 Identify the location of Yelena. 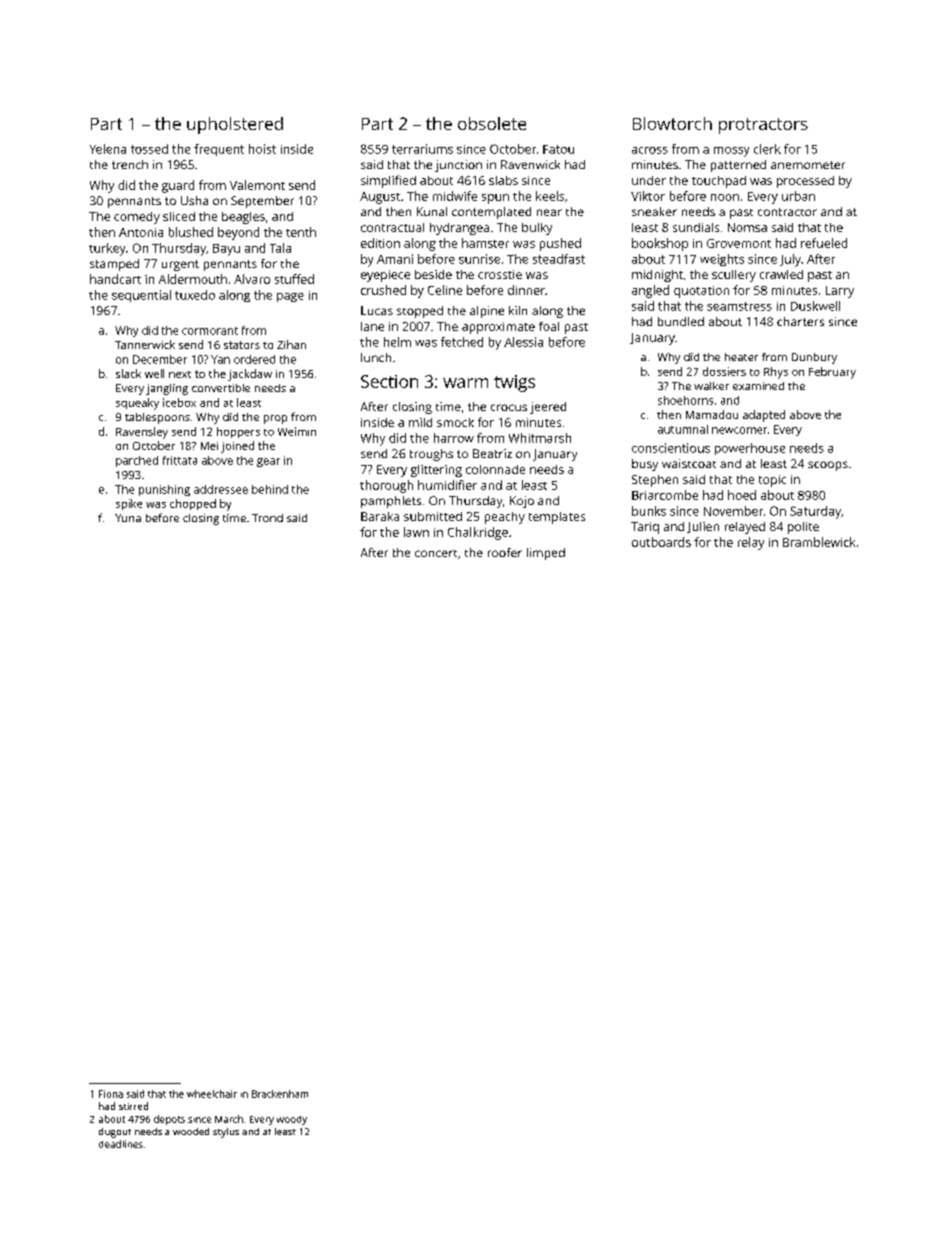
(108, 149).
